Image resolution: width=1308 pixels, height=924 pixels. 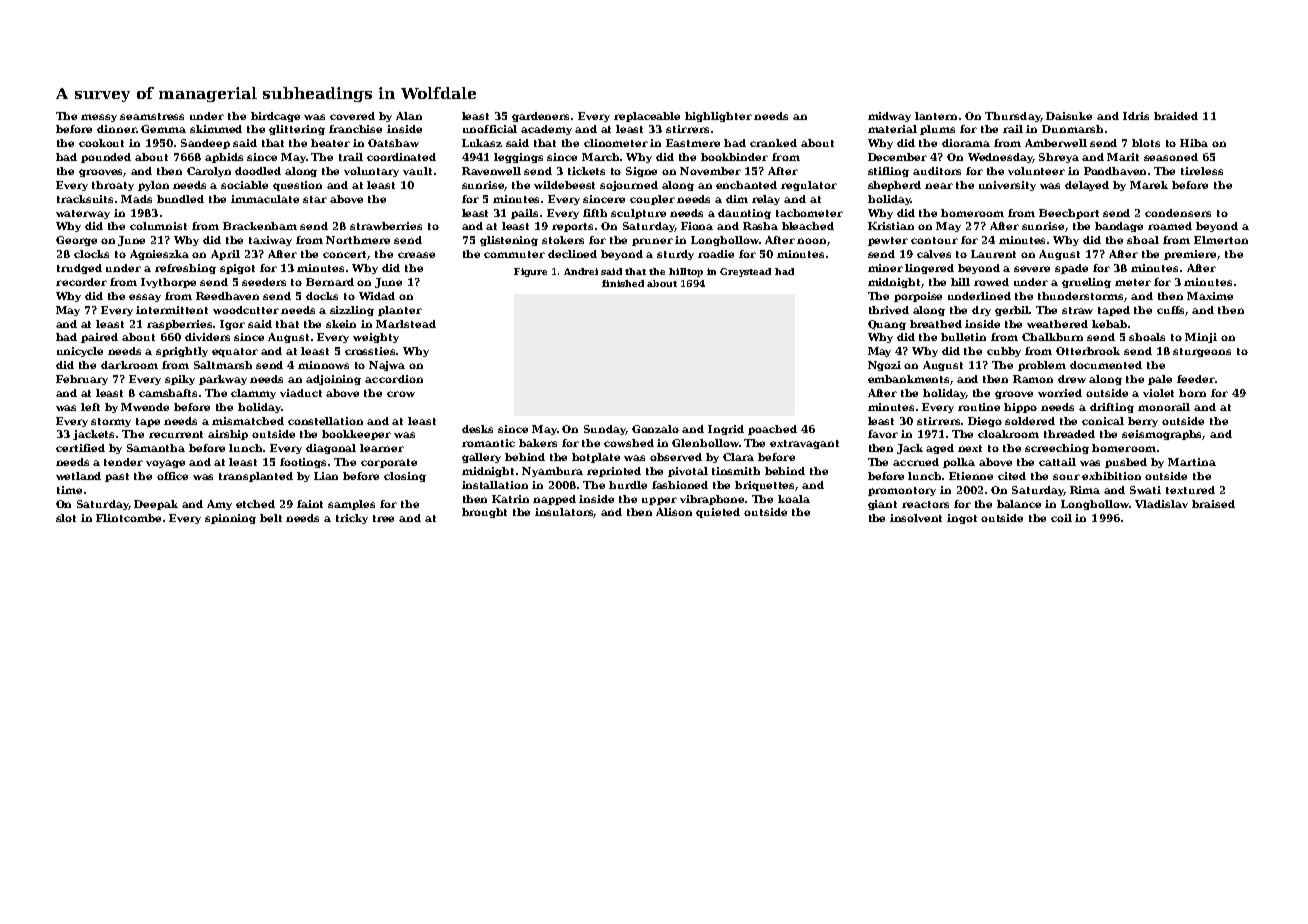 What do you see at coordinates (1192, 462) in the page?
I see `Martina` at bounding box center [1192, 462].
